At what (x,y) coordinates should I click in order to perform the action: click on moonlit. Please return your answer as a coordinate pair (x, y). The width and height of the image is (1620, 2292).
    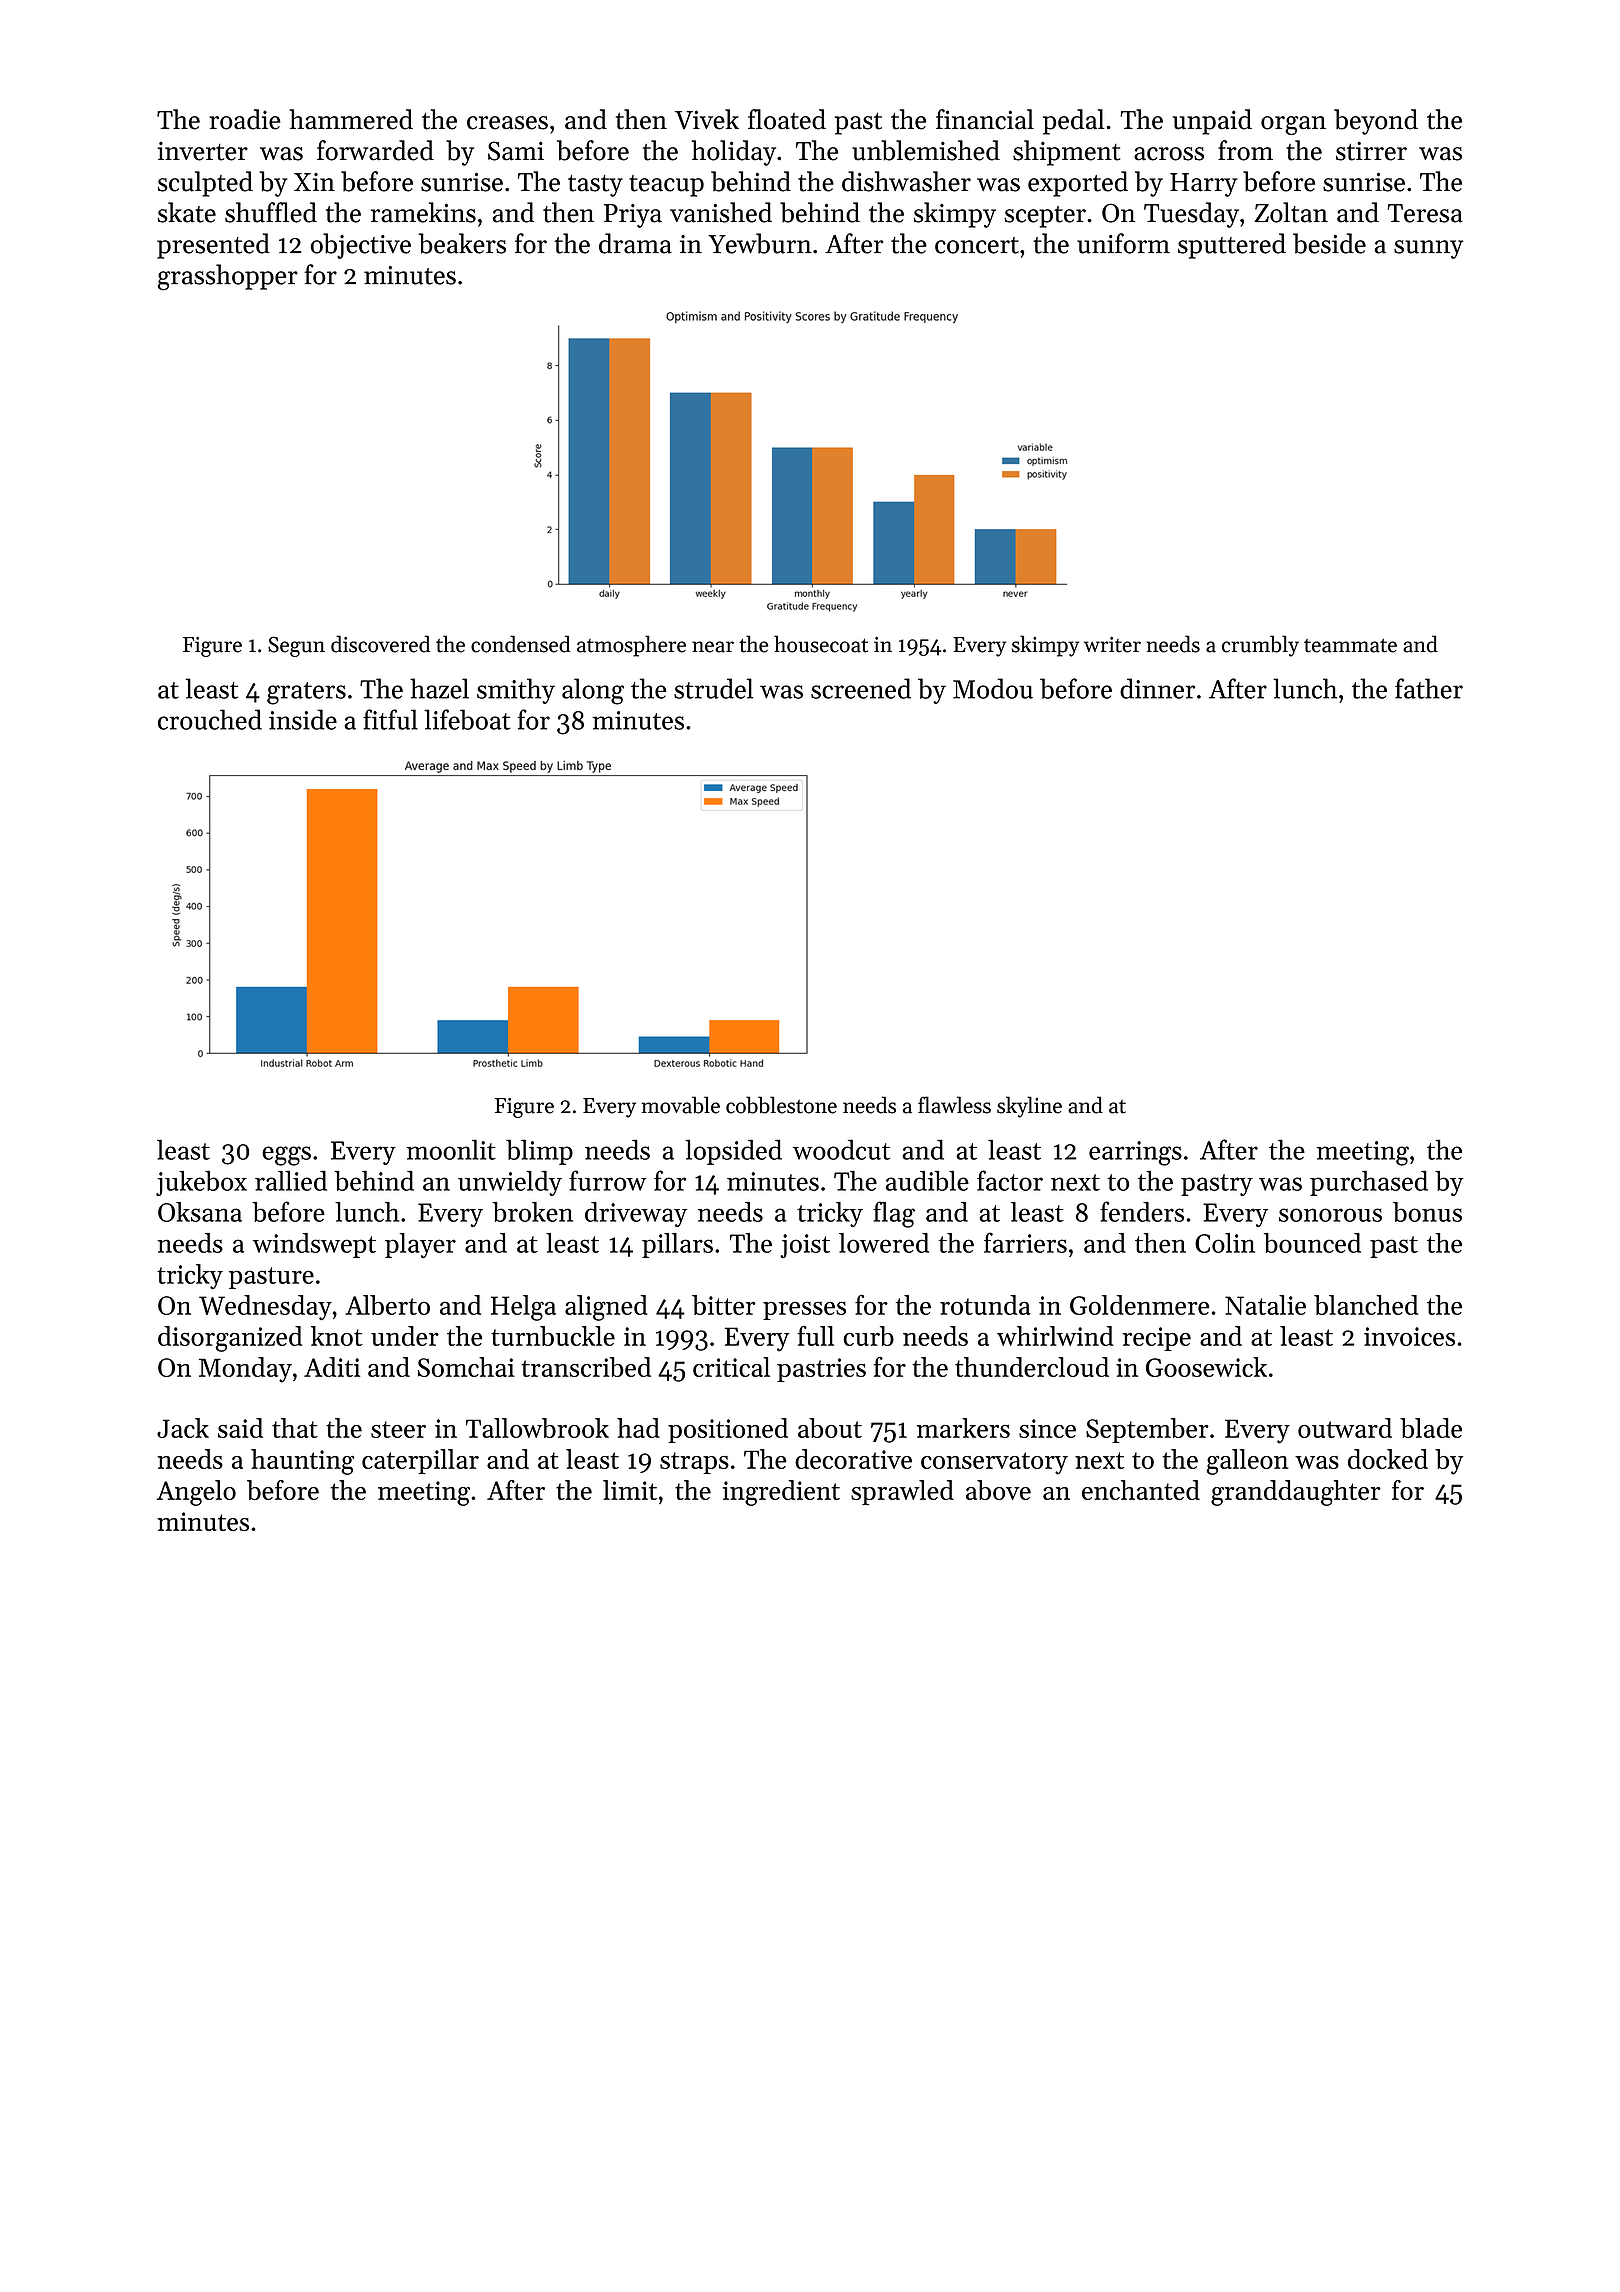
    Looking at the image, I should click on (451, 1149).
